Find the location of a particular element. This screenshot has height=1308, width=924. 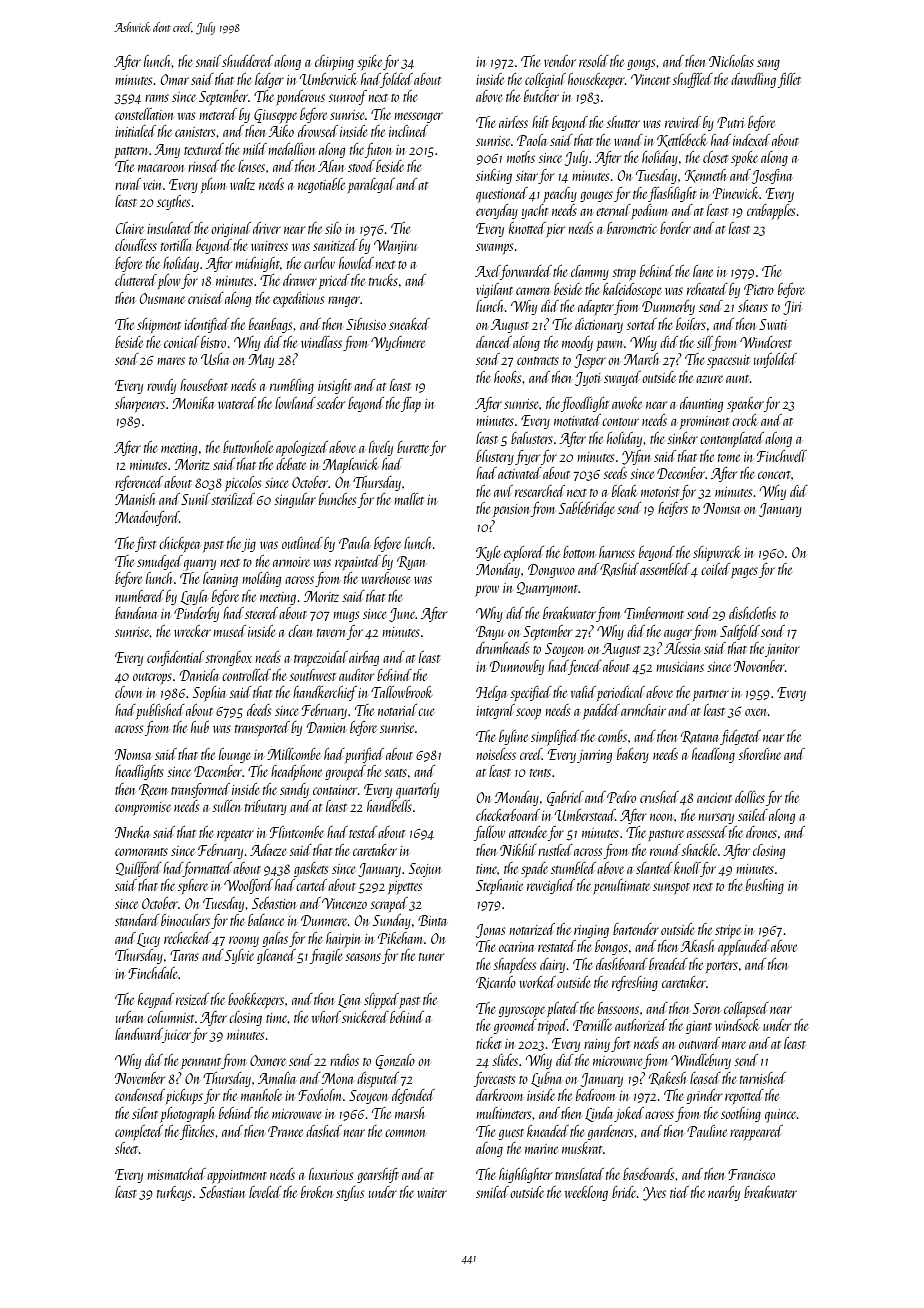

moths is located at coordinates (521, 157).
